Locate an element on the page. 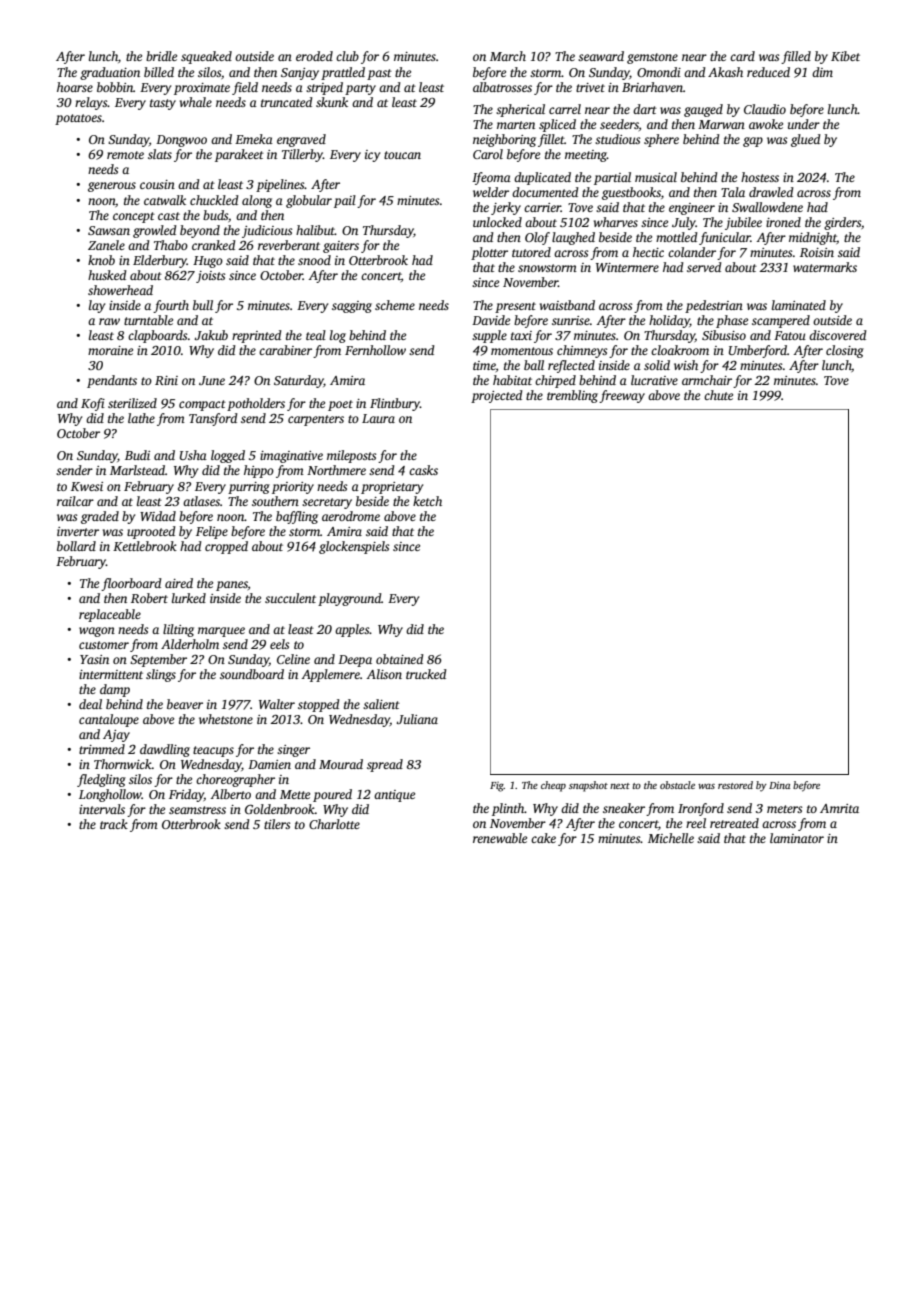 Image resolution: width=924 pixels, height=1308 pixels. cake is located at coordinates (543, 838).
